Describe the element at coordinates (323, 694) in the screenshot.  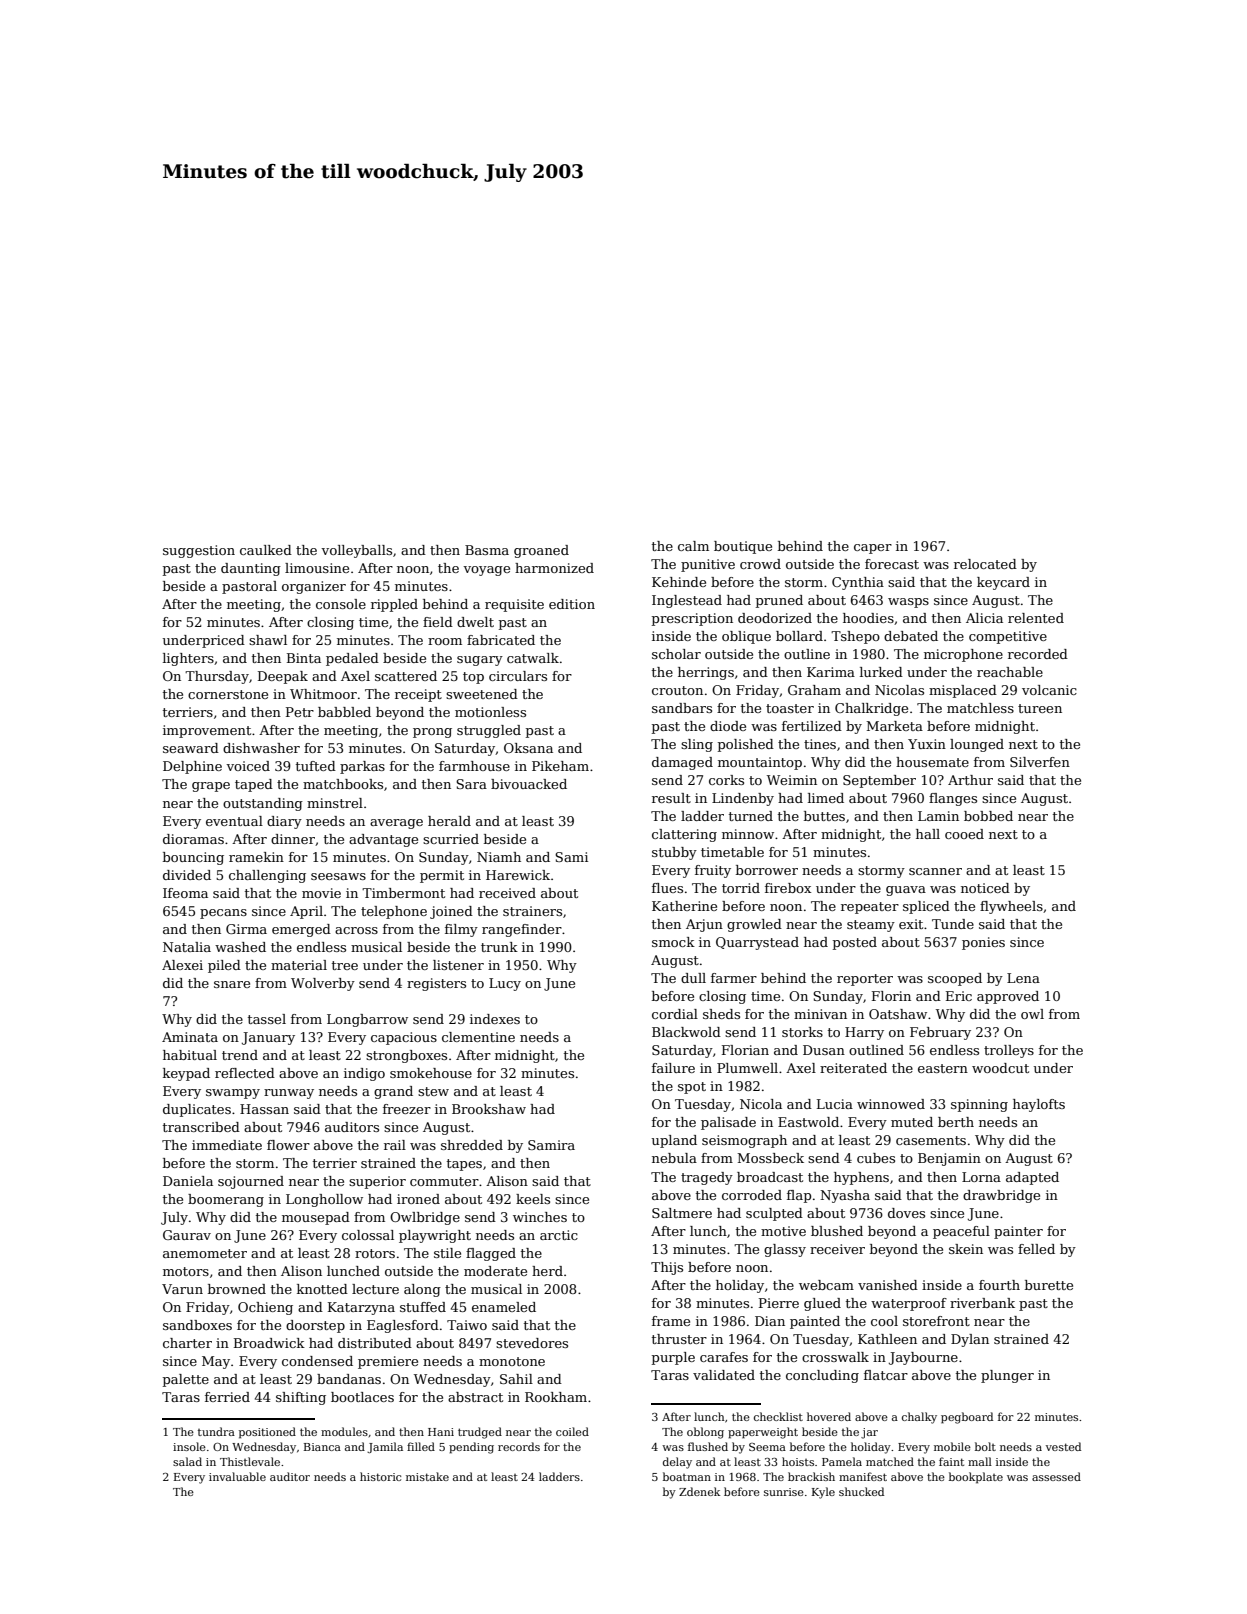
I see `Whitmoor` at that location.
